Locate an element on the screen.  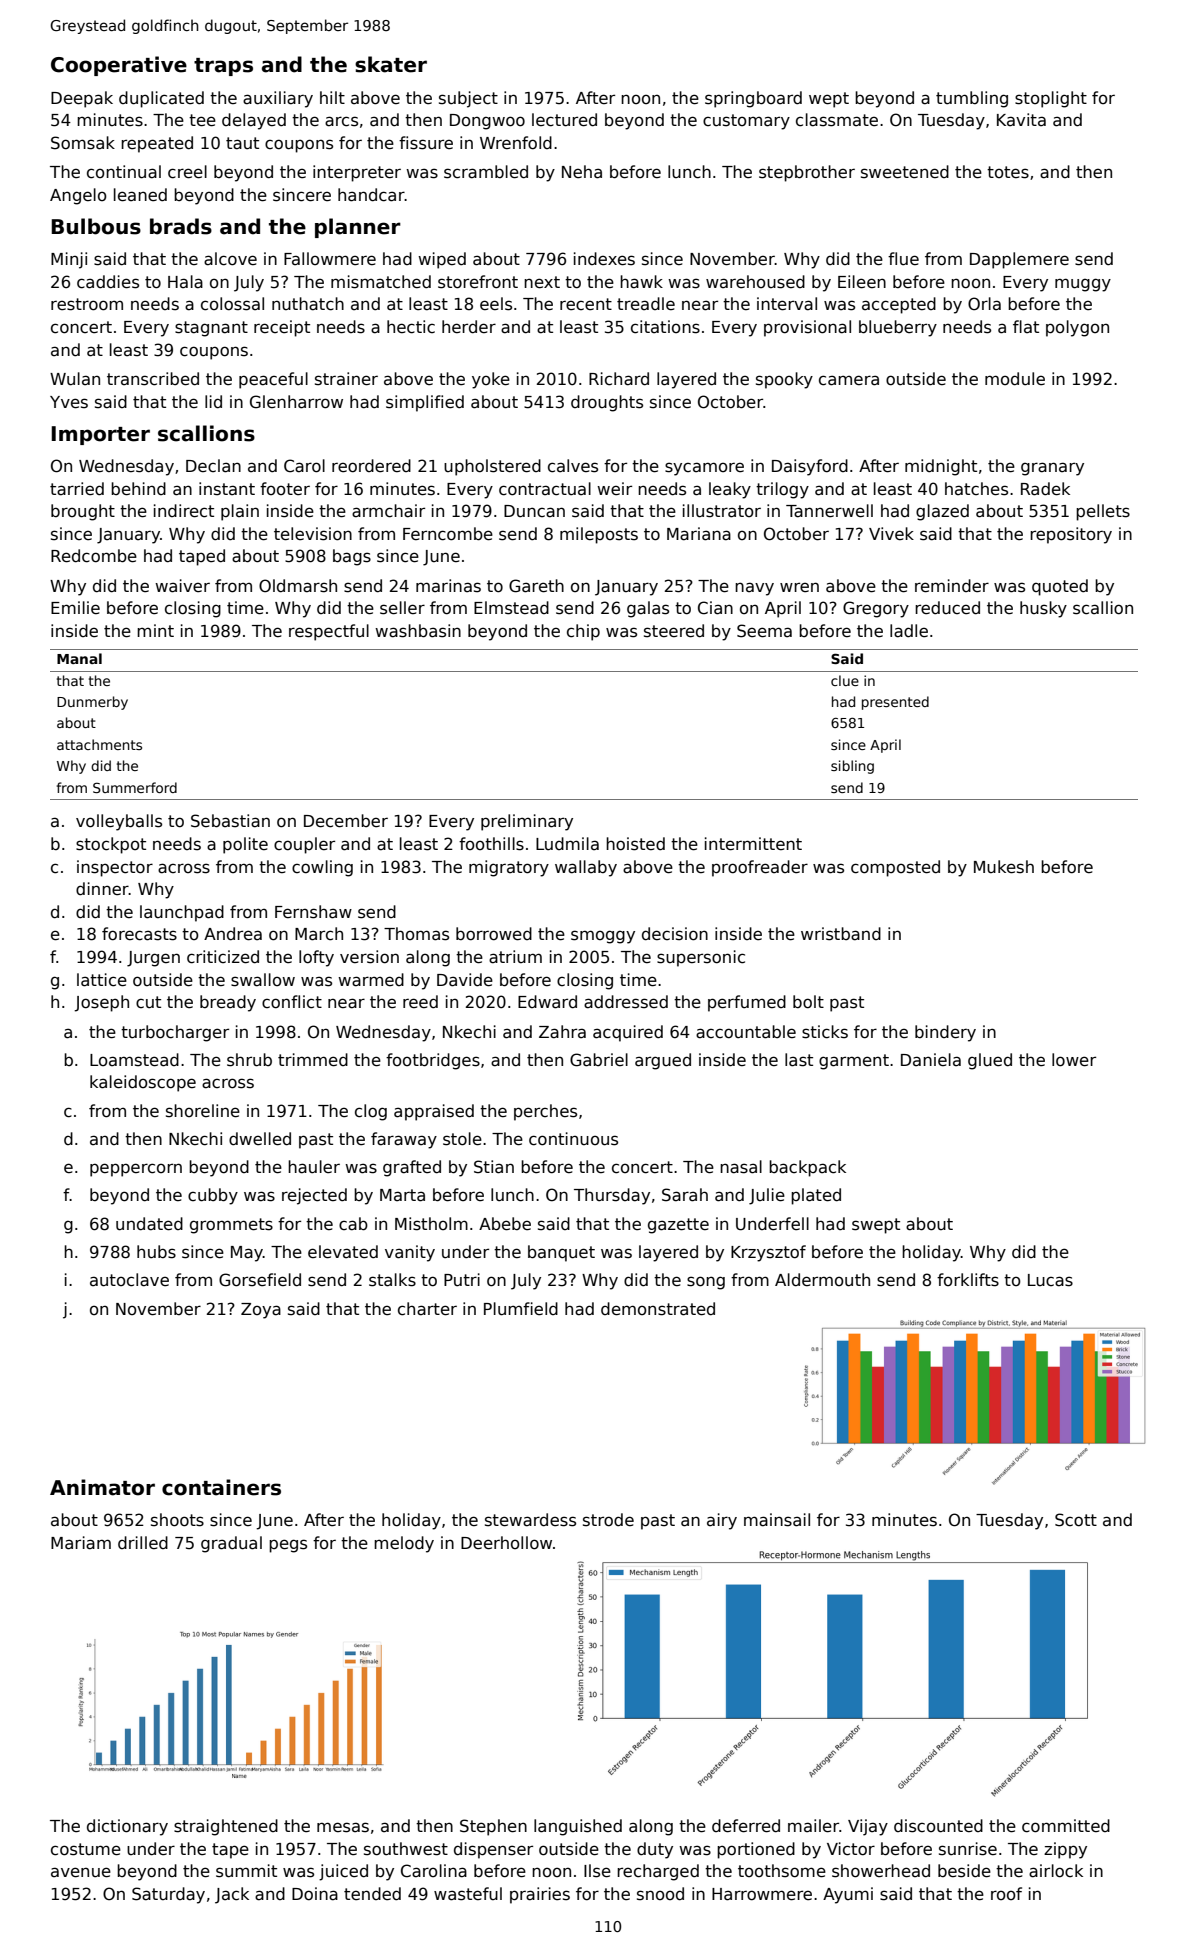
Wulan is located at coordinates (75, 379).
